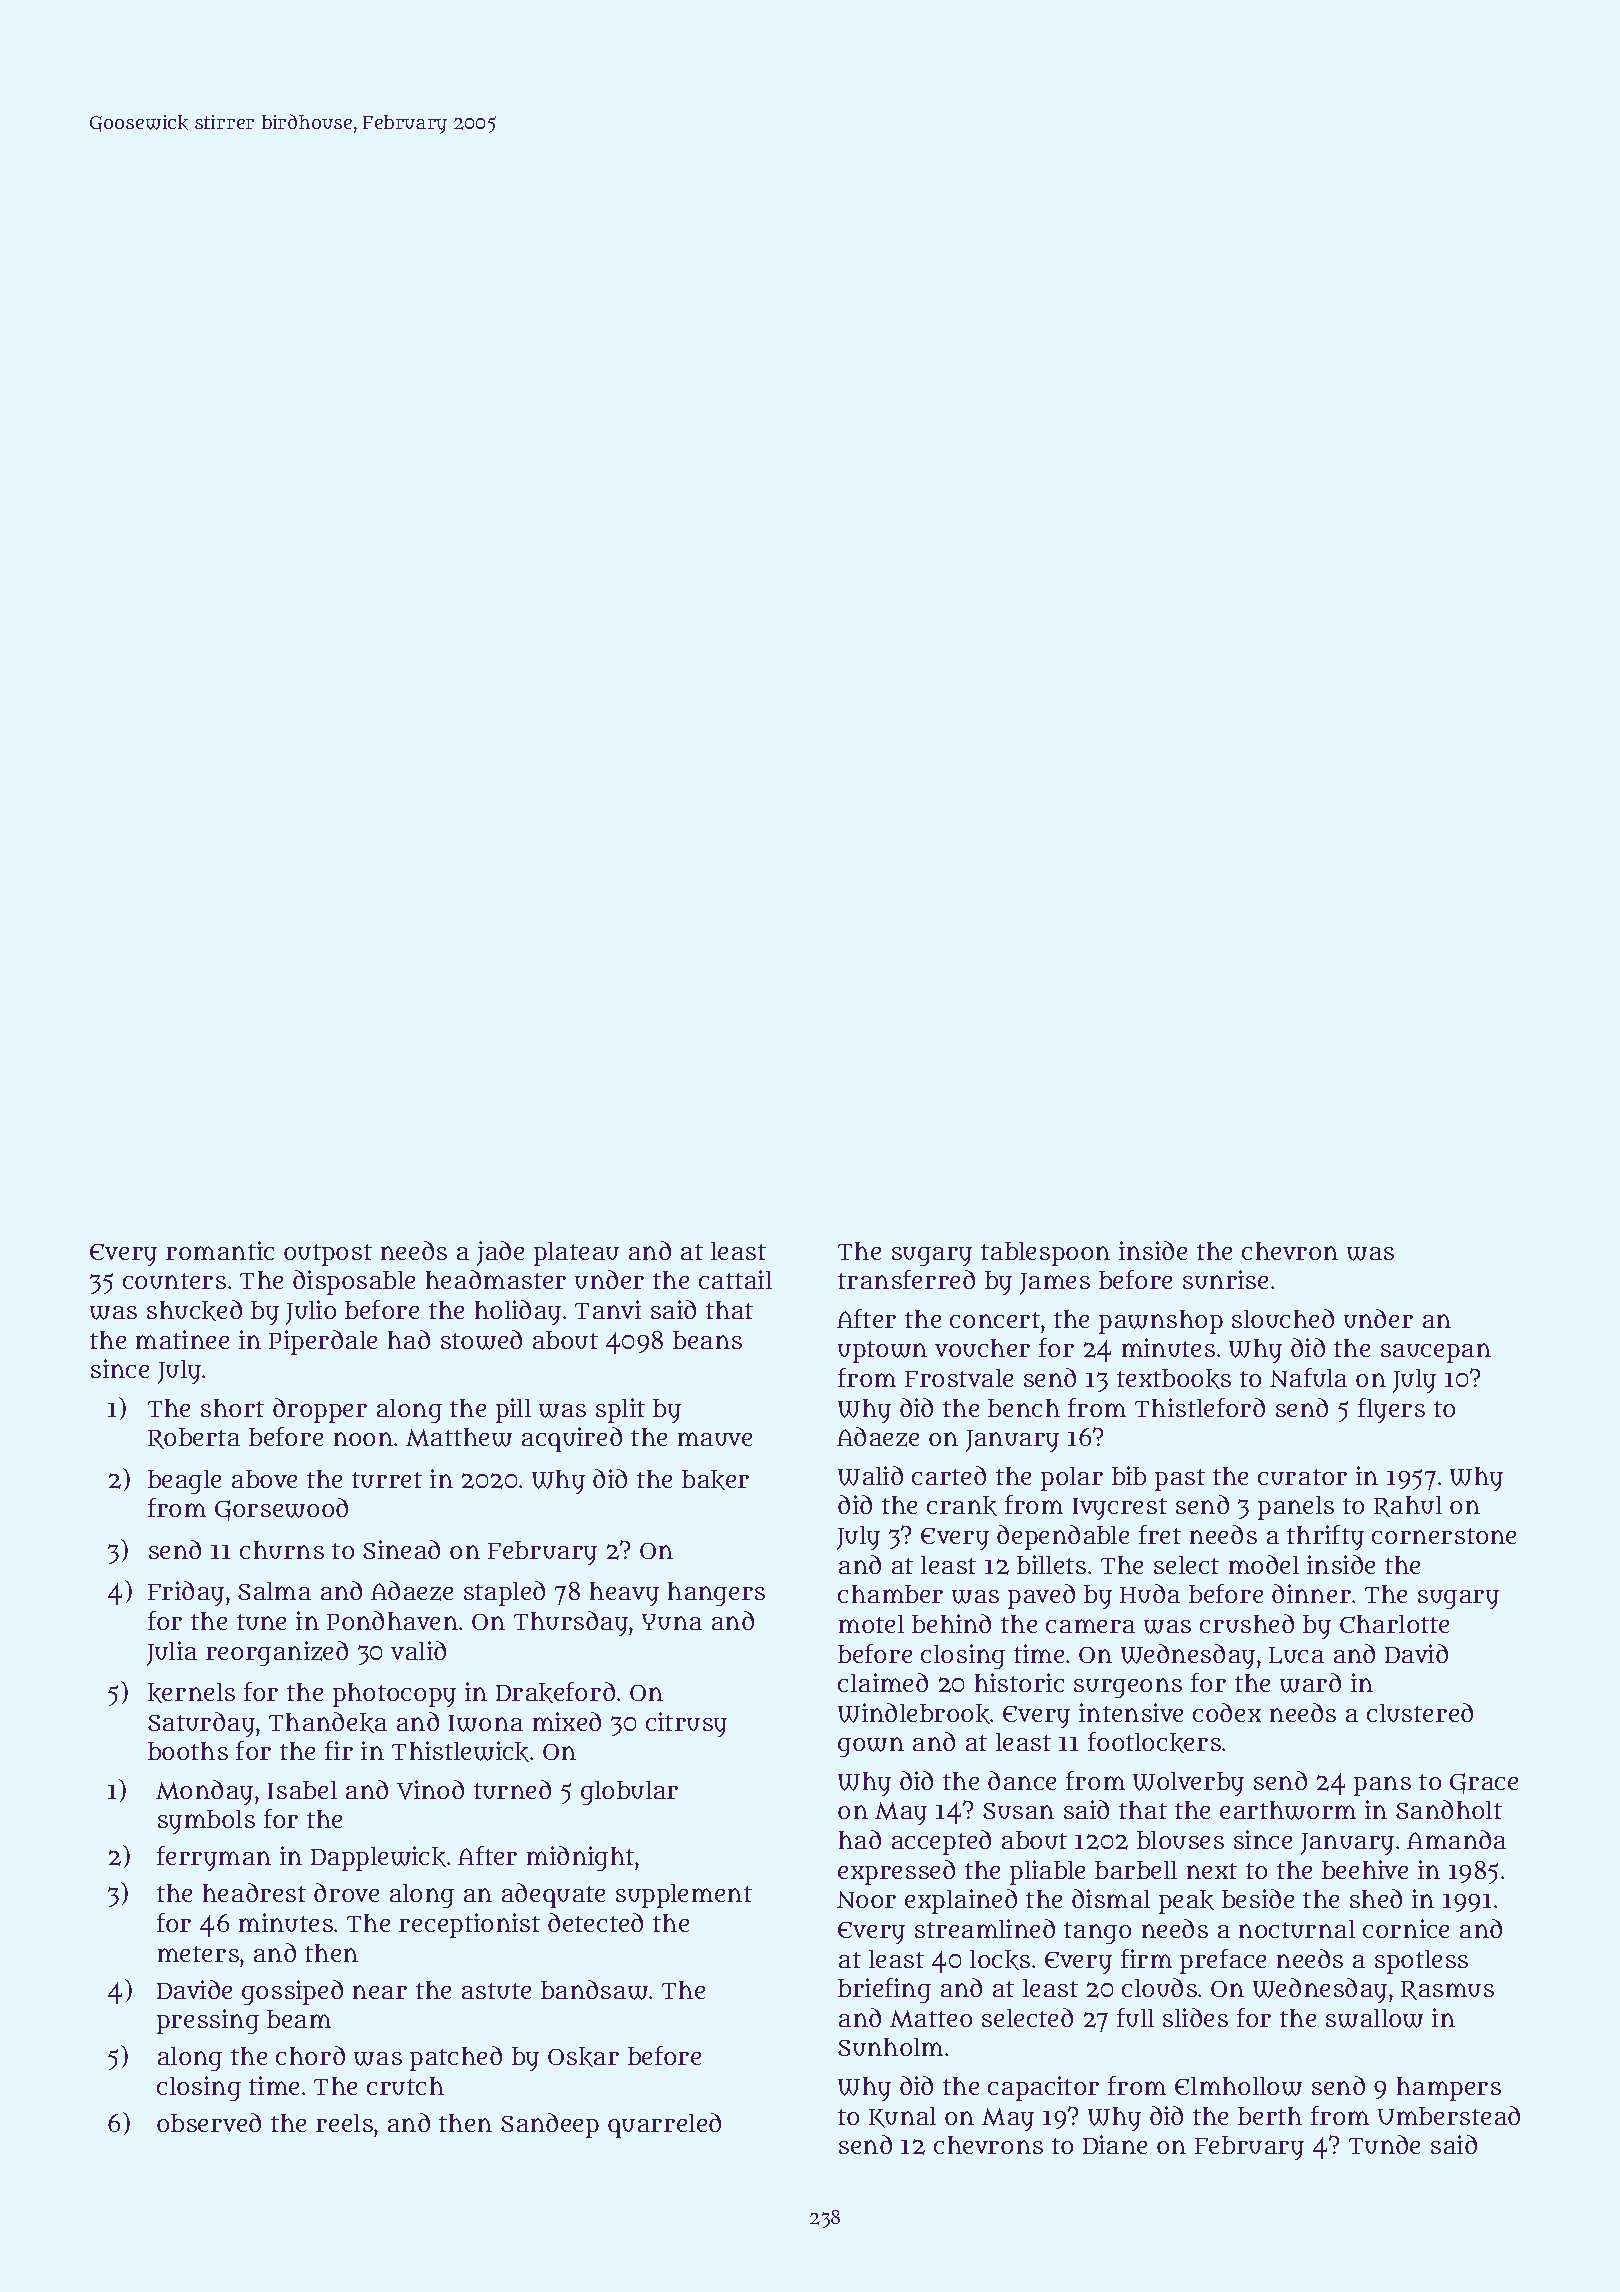 This screenshot has width=1620, height=2292. I want to click on outpost, so click(328, 1255).
